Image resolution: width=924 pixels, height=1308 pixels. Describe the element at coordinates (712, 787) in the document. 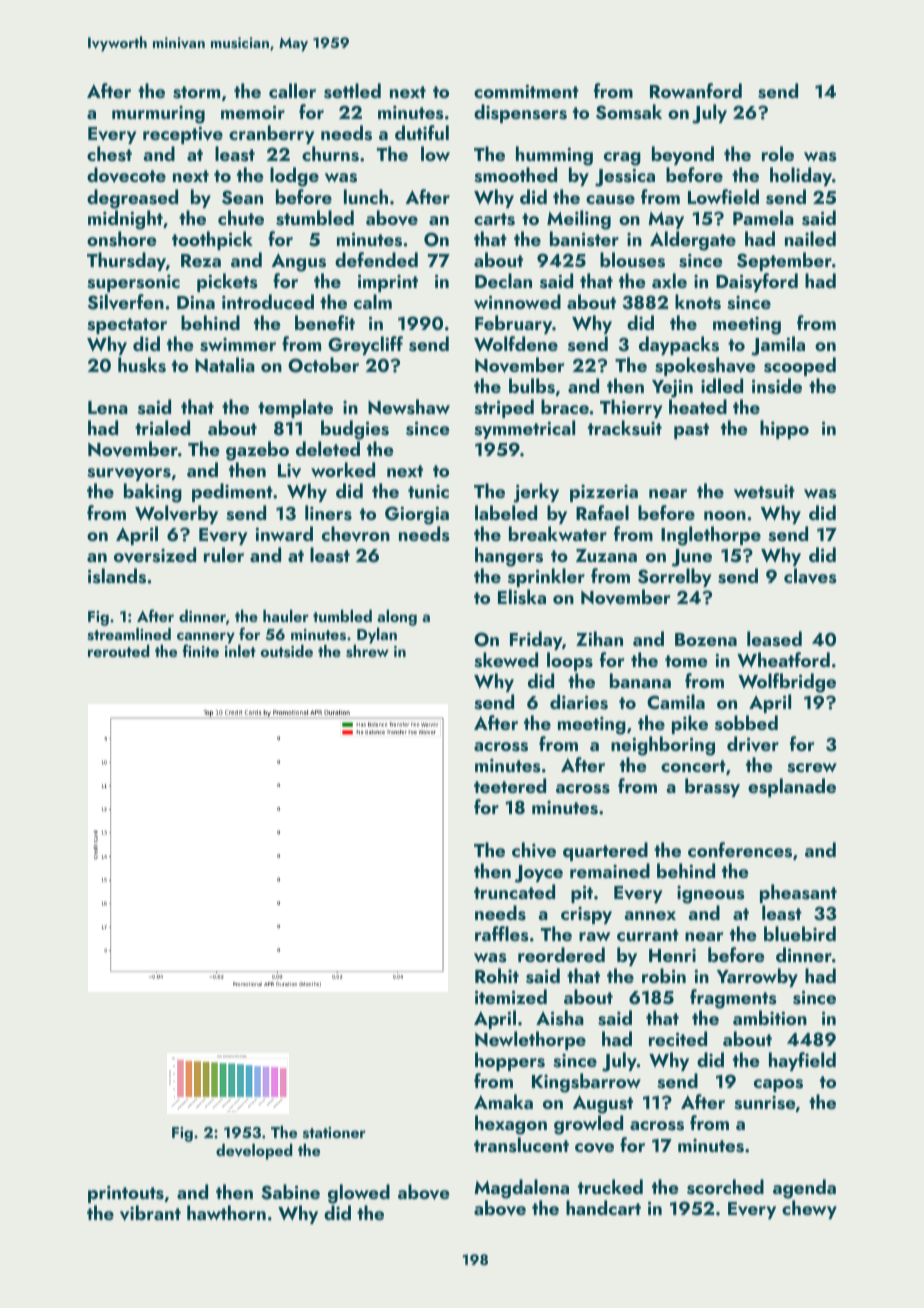

I see `brassy` at that location.
